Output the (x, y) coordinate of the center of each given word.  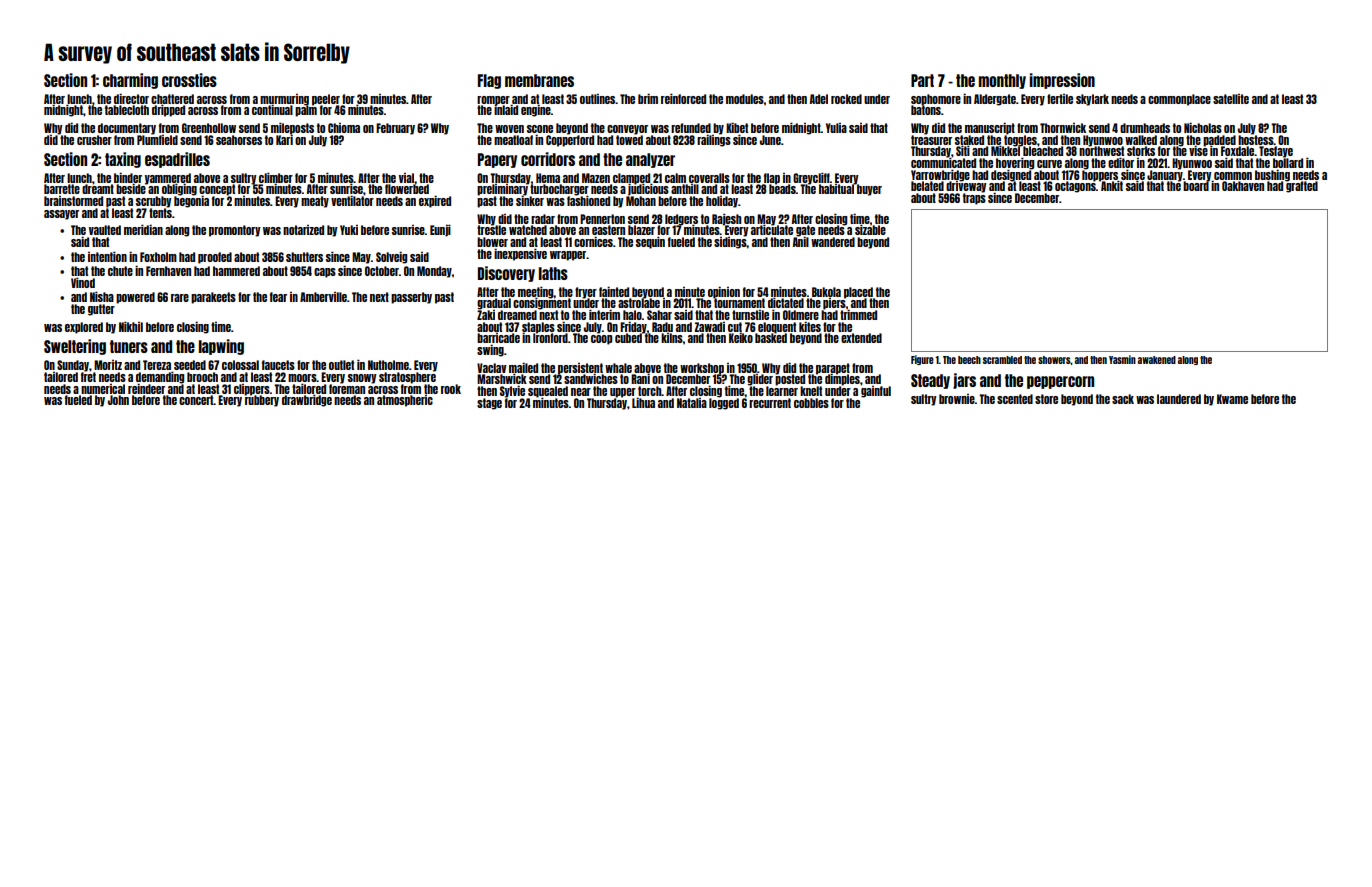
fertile (1060, 99)
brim (648, 98)
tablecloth (127, 110)
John (118, 400)
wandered (833, 242)
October (382, 271)
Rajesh (726, 219)
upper (623, 393)
